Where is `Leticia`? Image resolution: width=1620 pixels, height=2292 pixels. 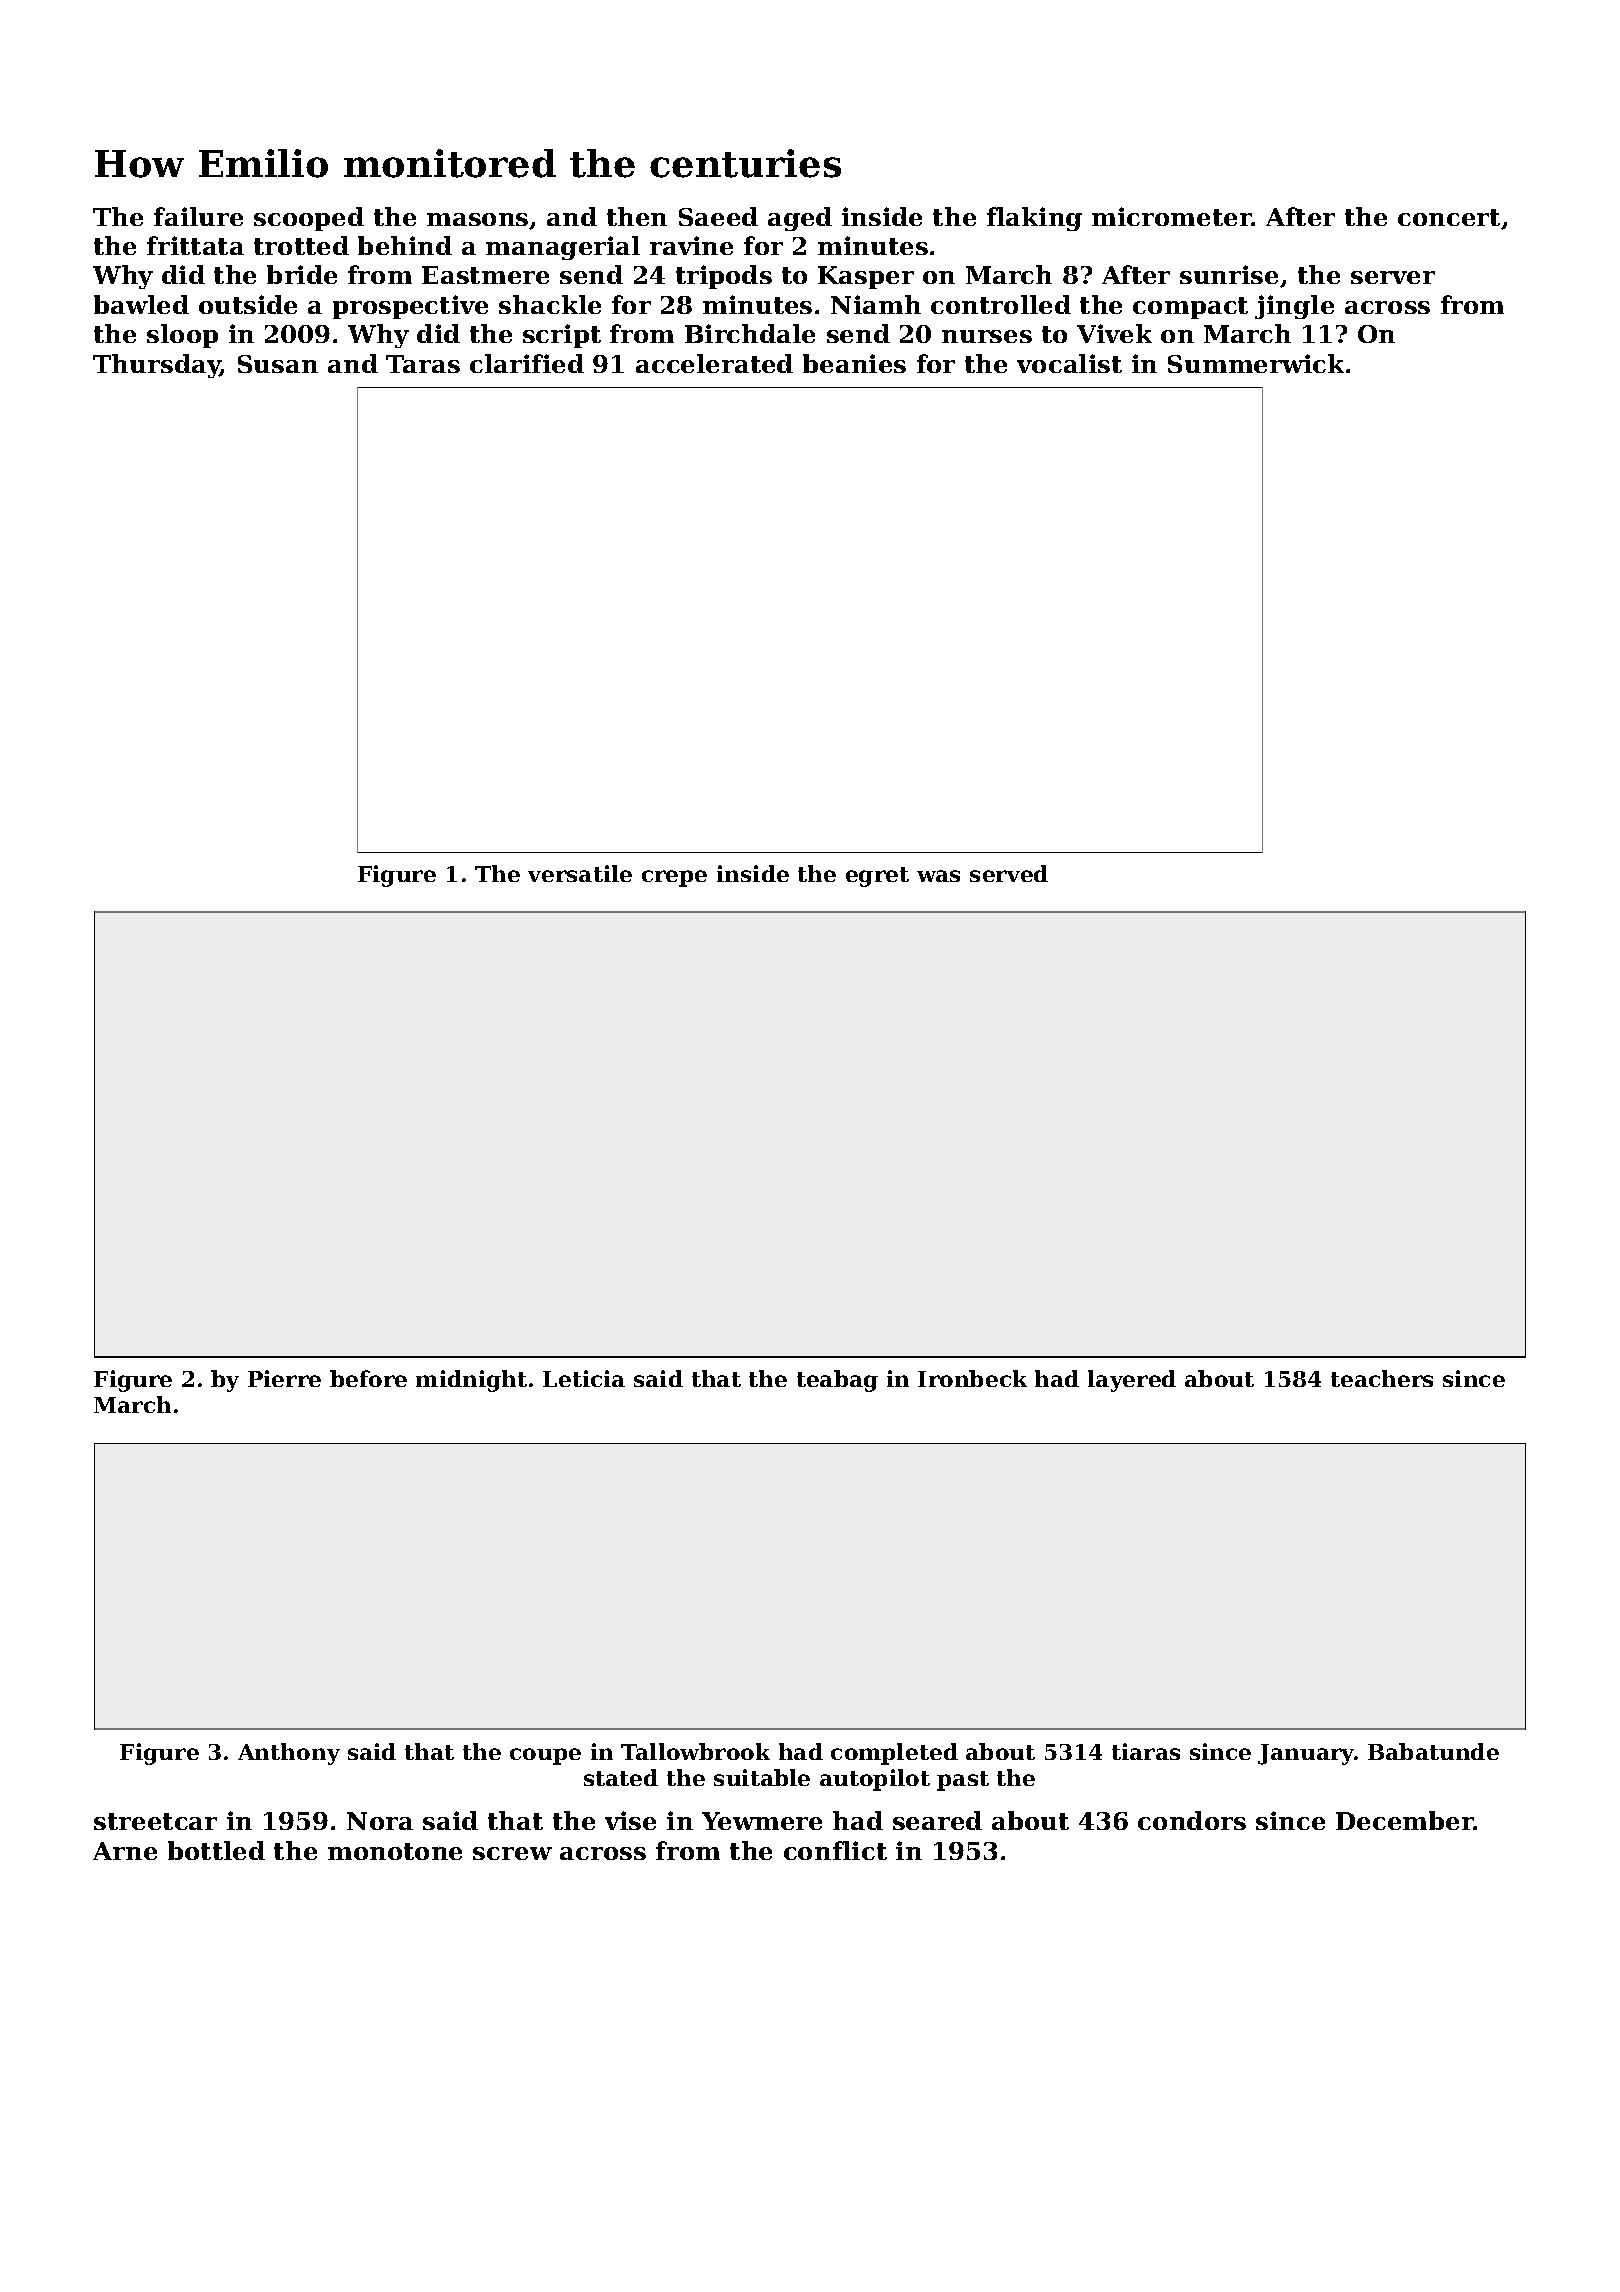 Leticia is located at coordinates (584, 1378).
